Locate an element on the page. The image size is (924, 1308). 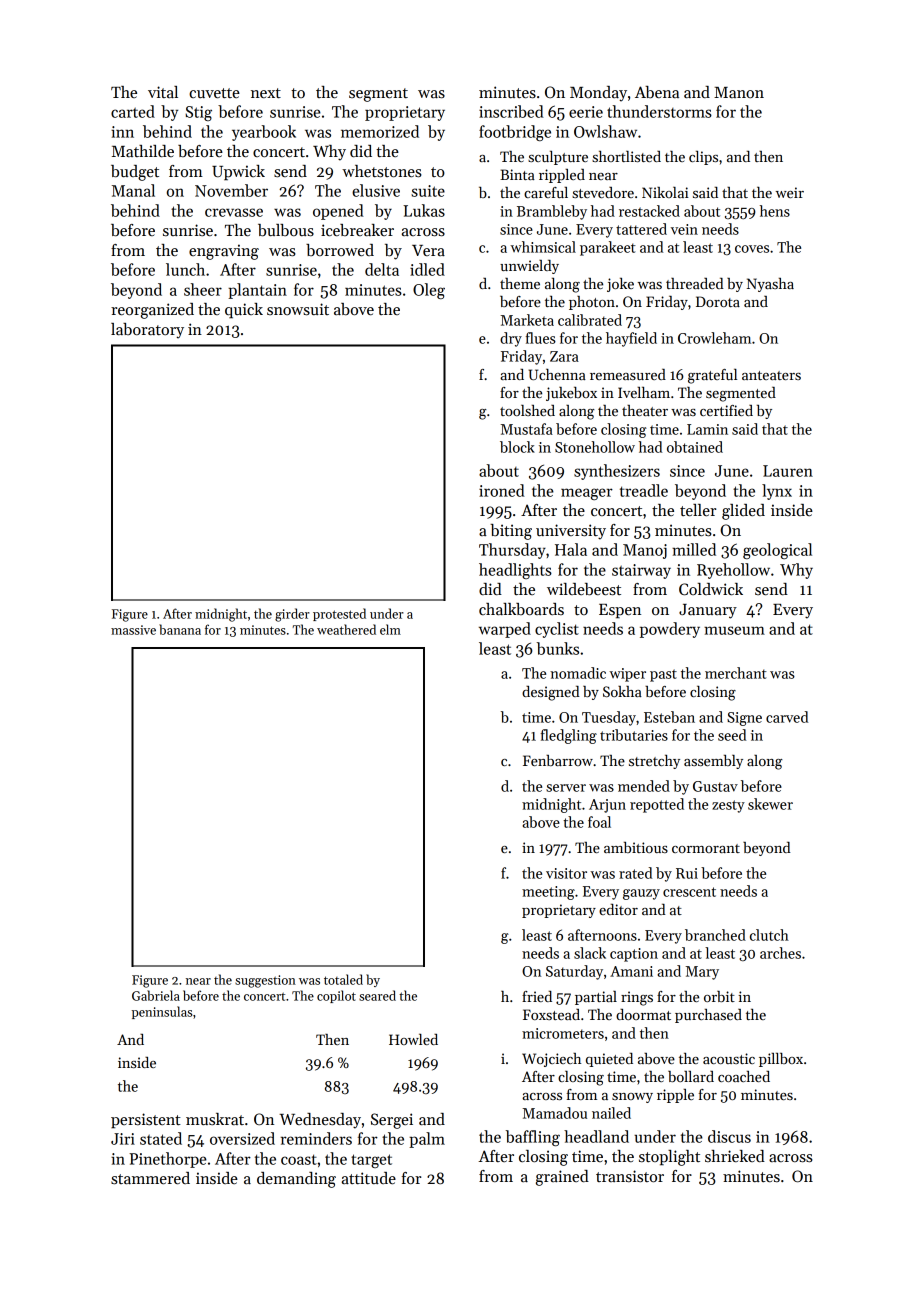
opened is located at coordinates (338, 212).
